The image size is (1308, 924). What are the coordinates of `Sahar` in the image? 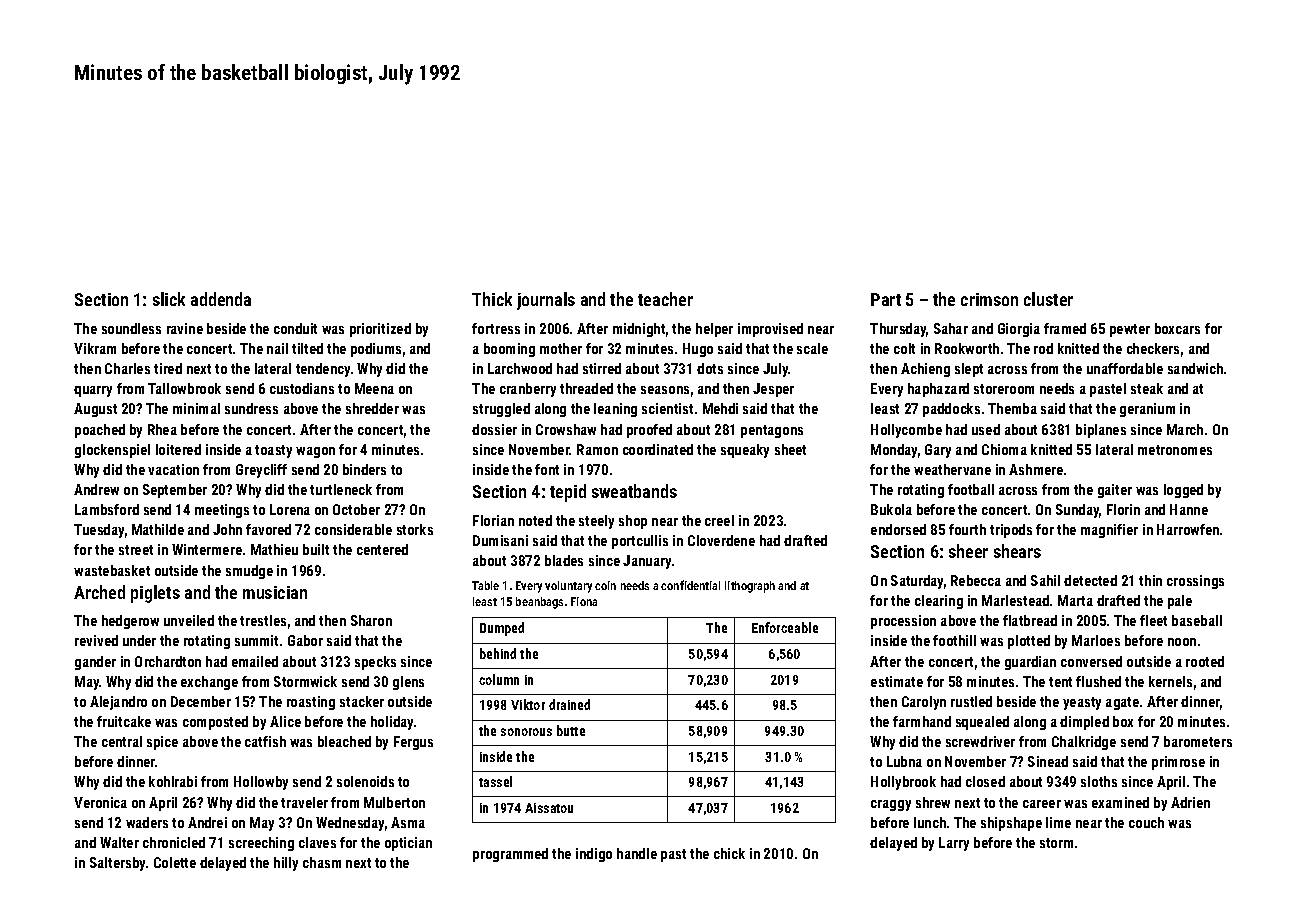 It's located at (951, 328).
